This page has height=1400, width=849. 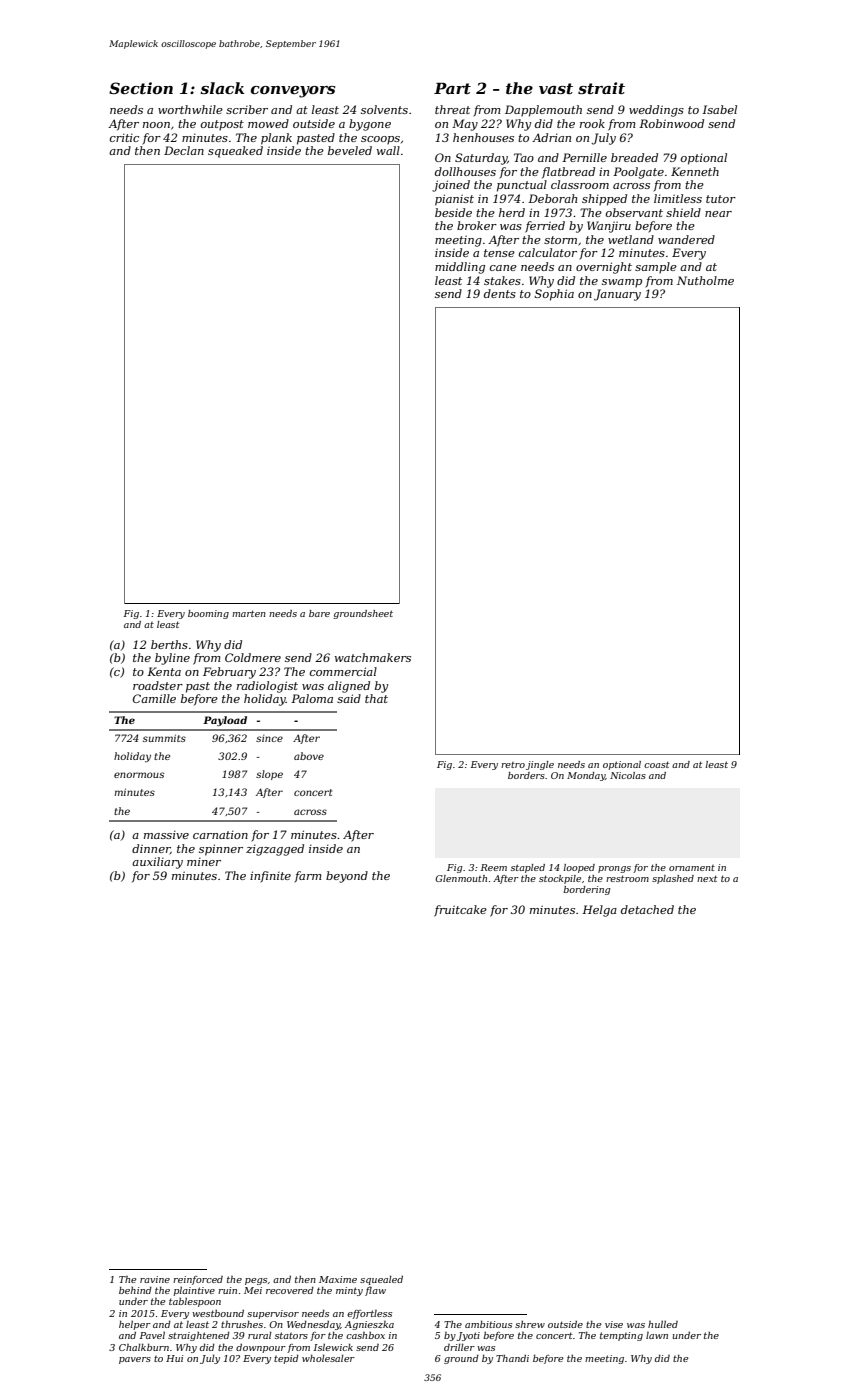 I want to click on ambitious, so click(x=488, y=1324).
